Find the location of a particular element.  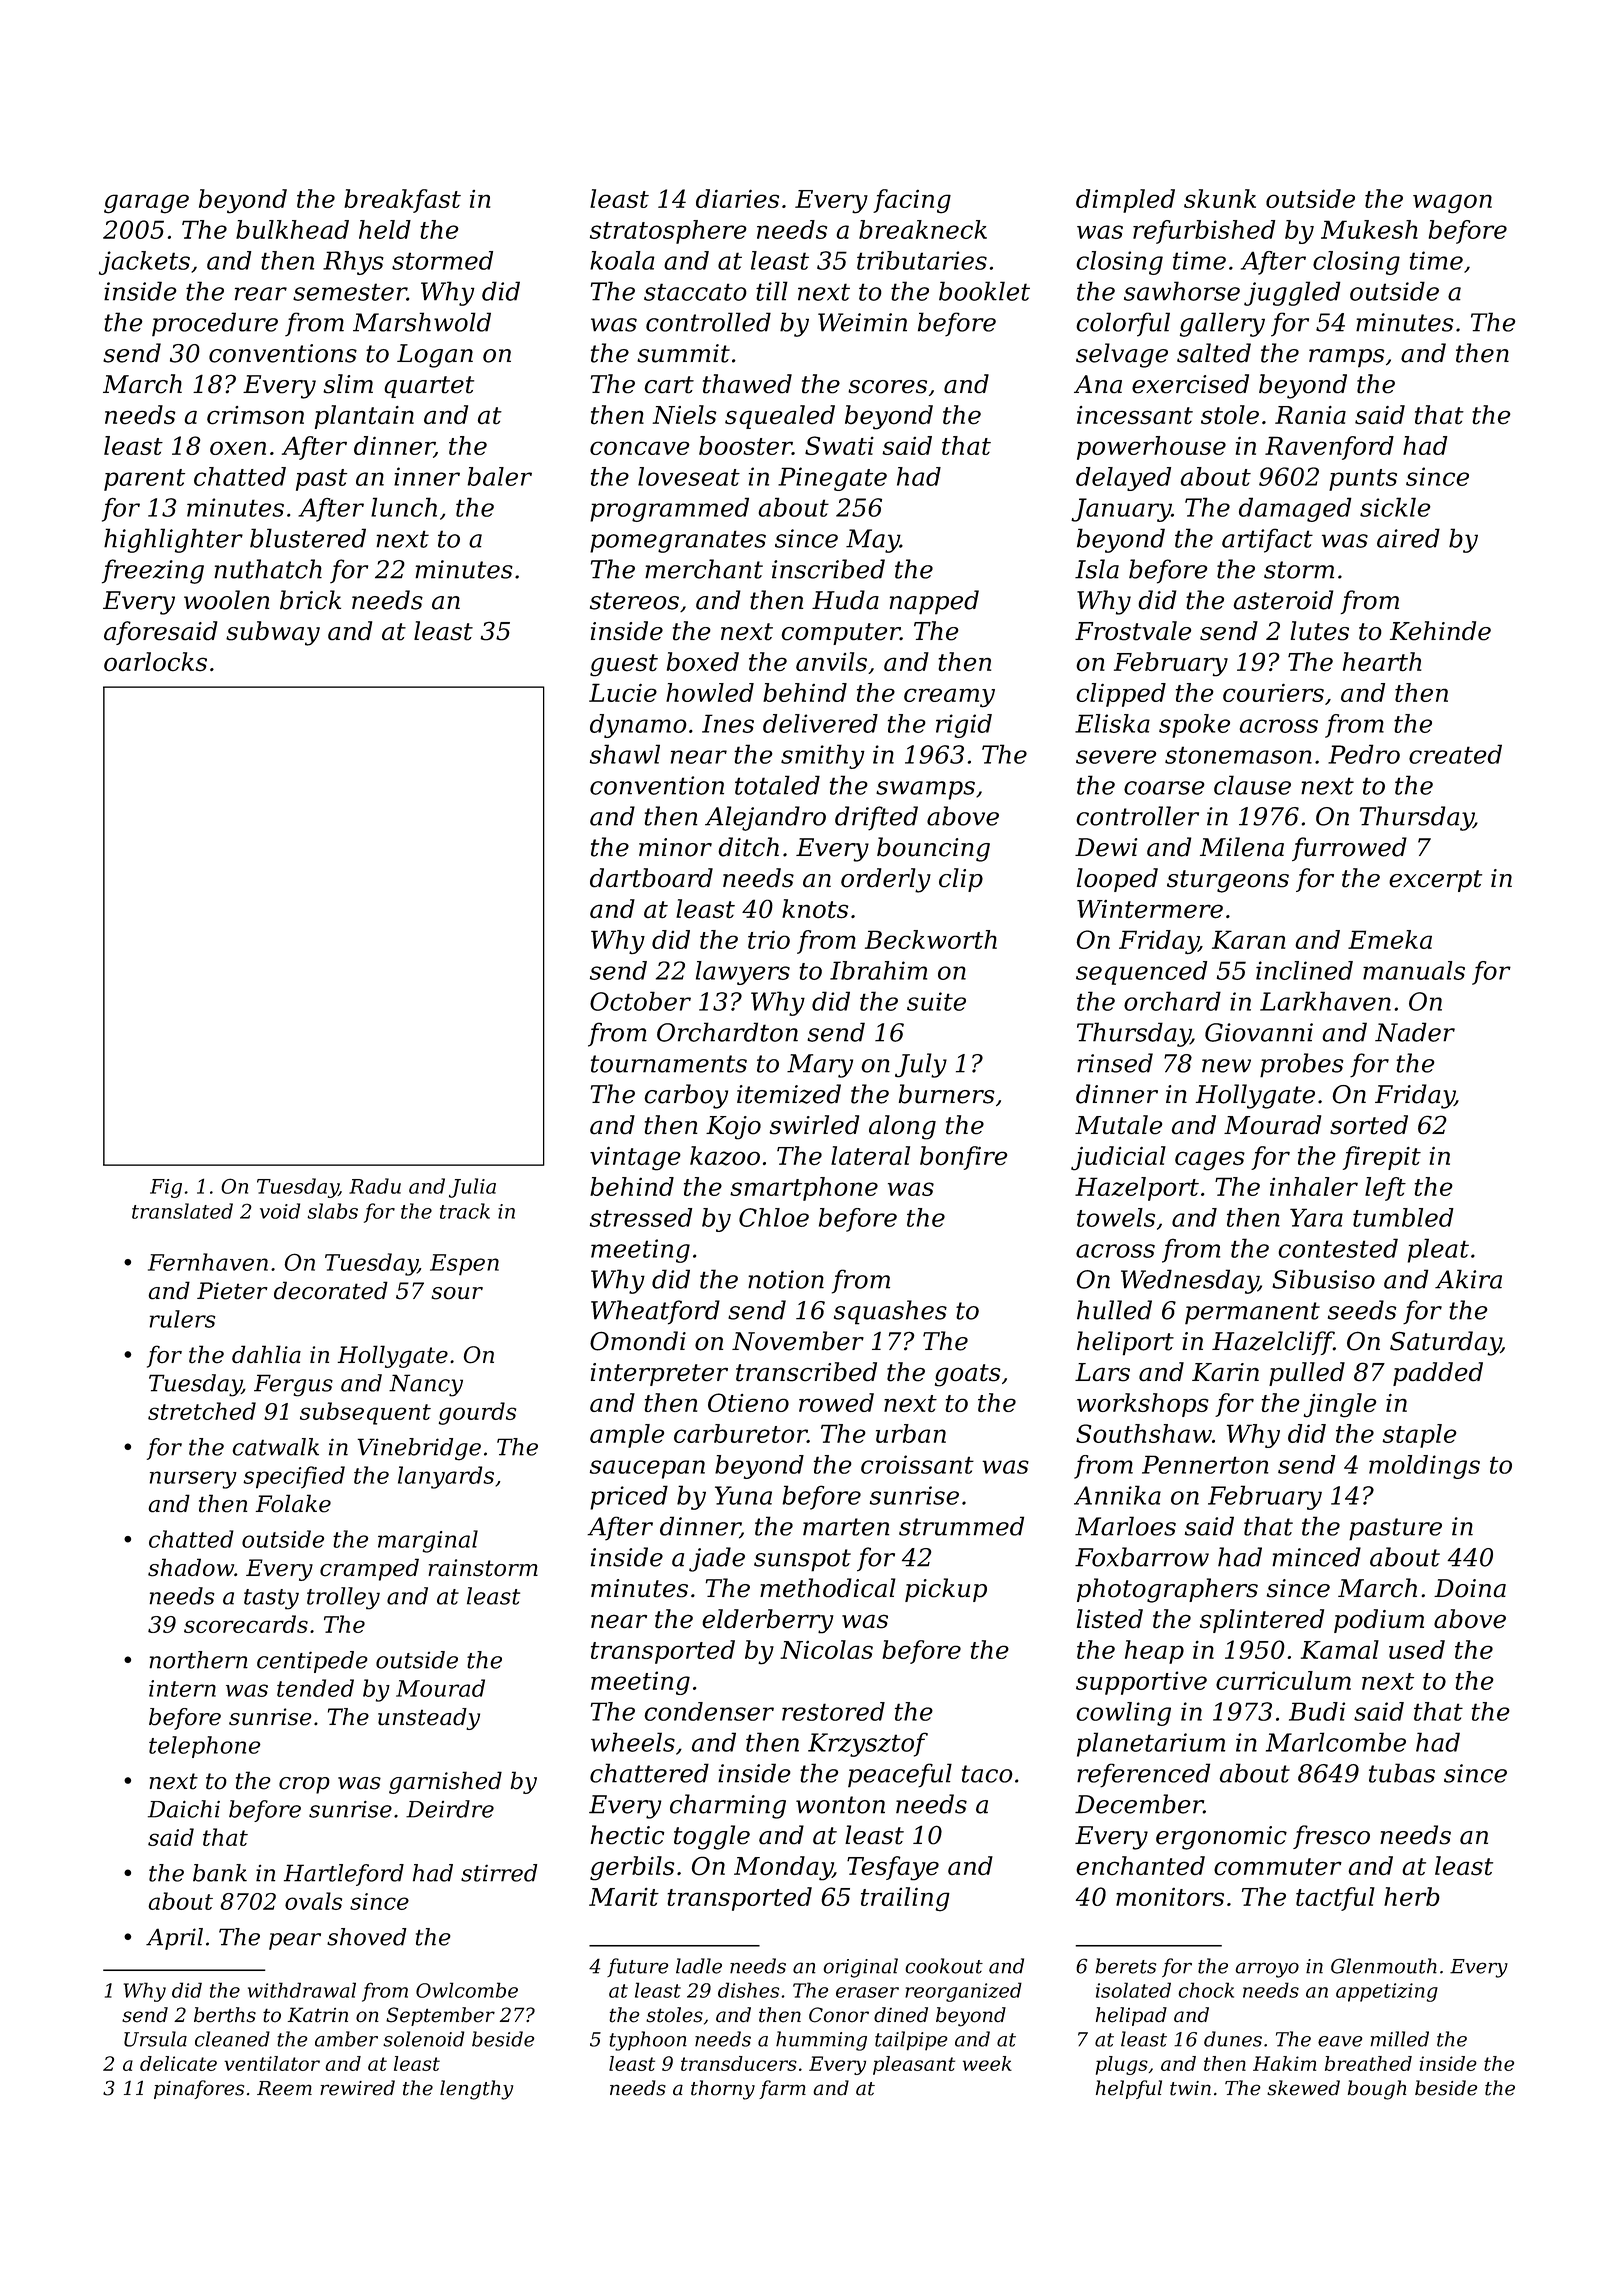

nursery is located at coordinates (193, 1480).
